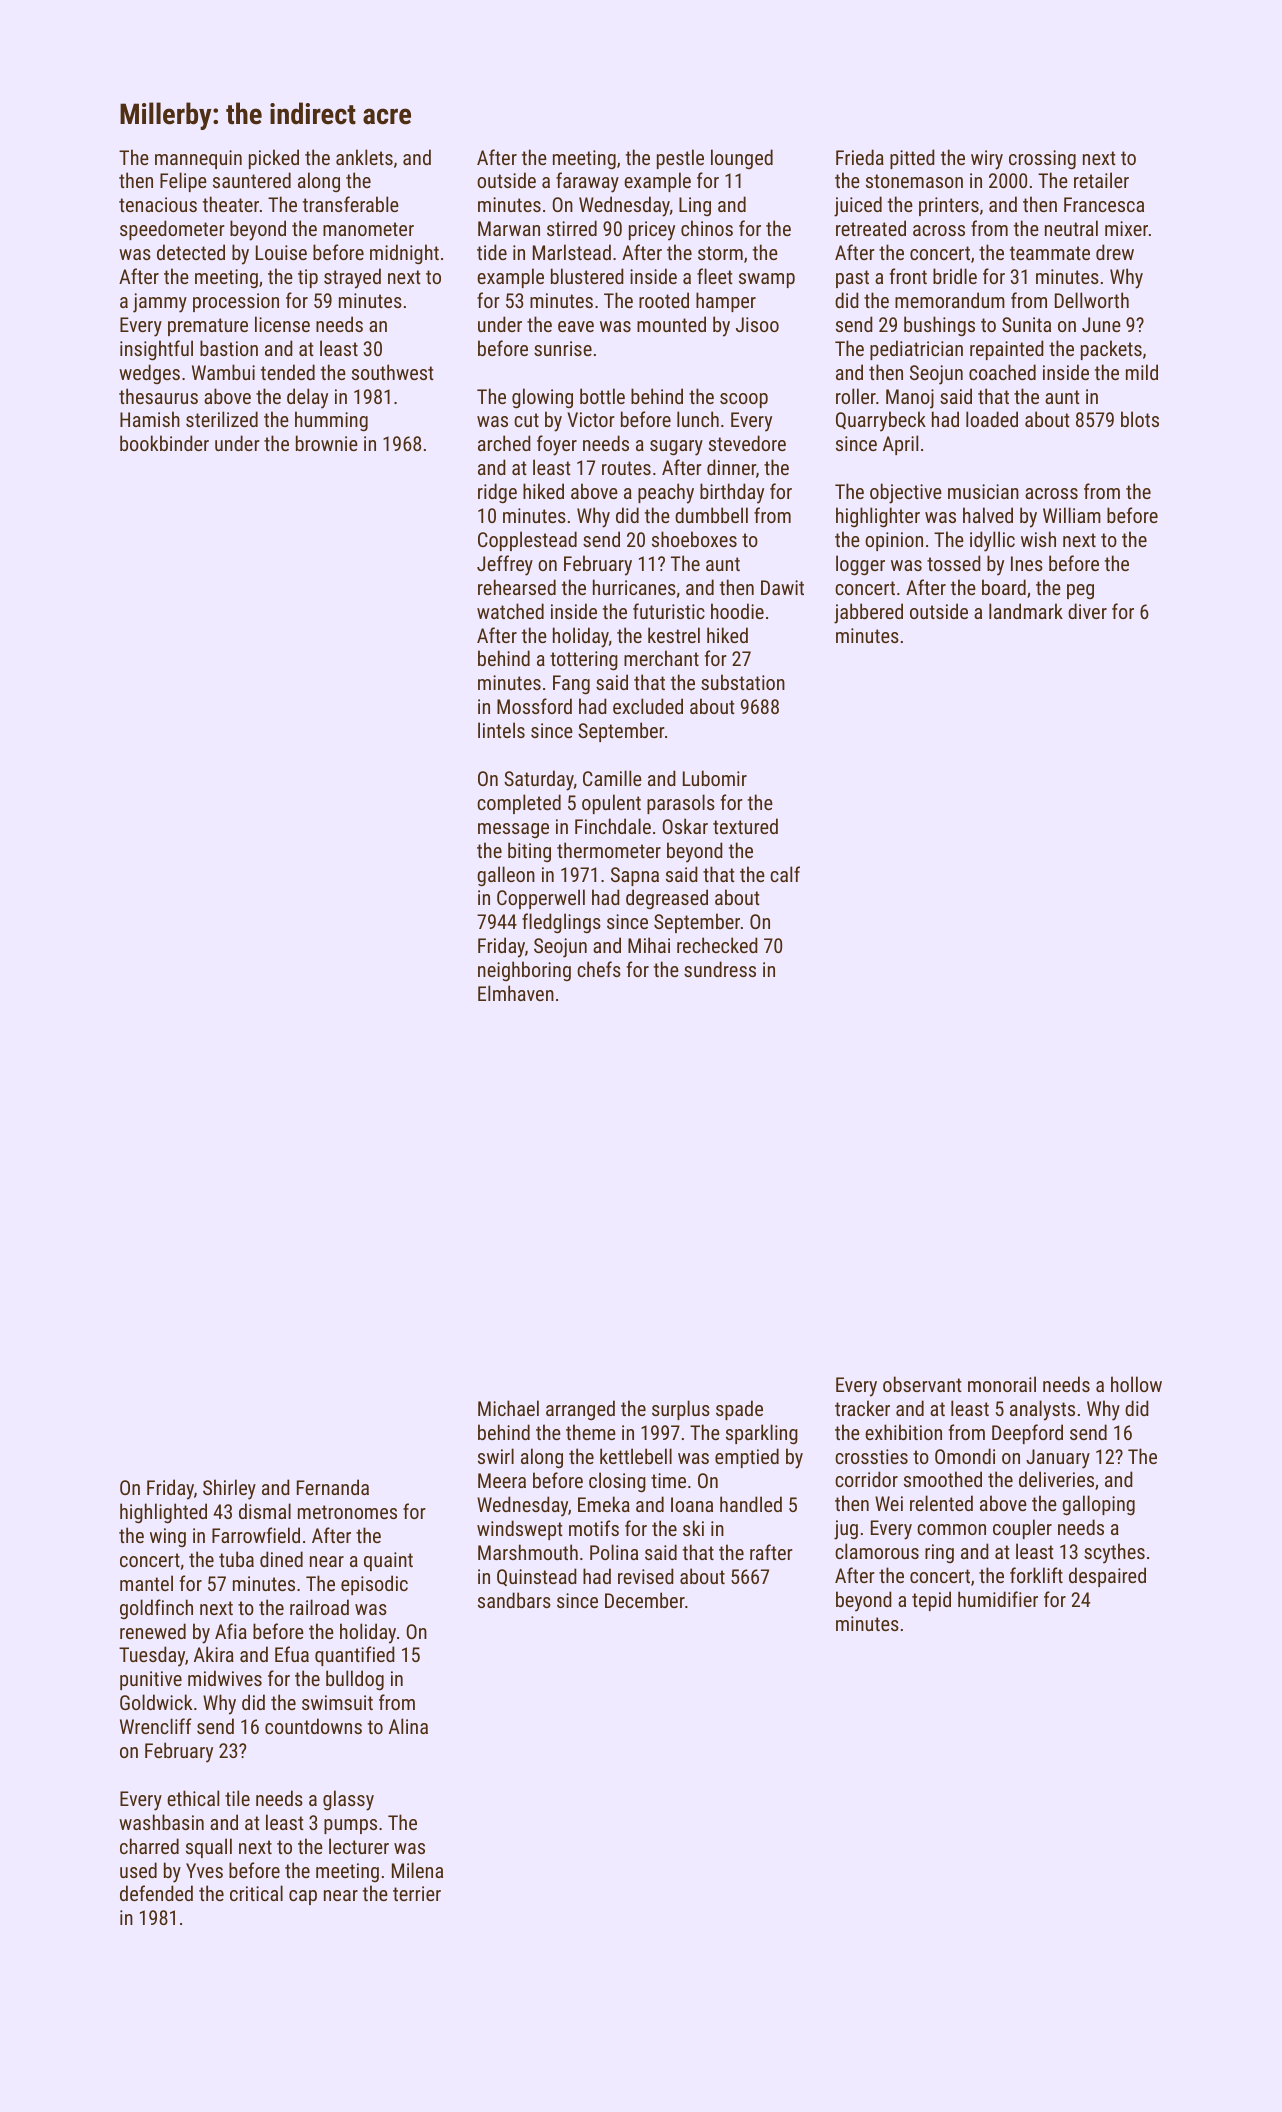  Describe the element at coordinates (274, 159) in the document. I see `picked` at that location.
